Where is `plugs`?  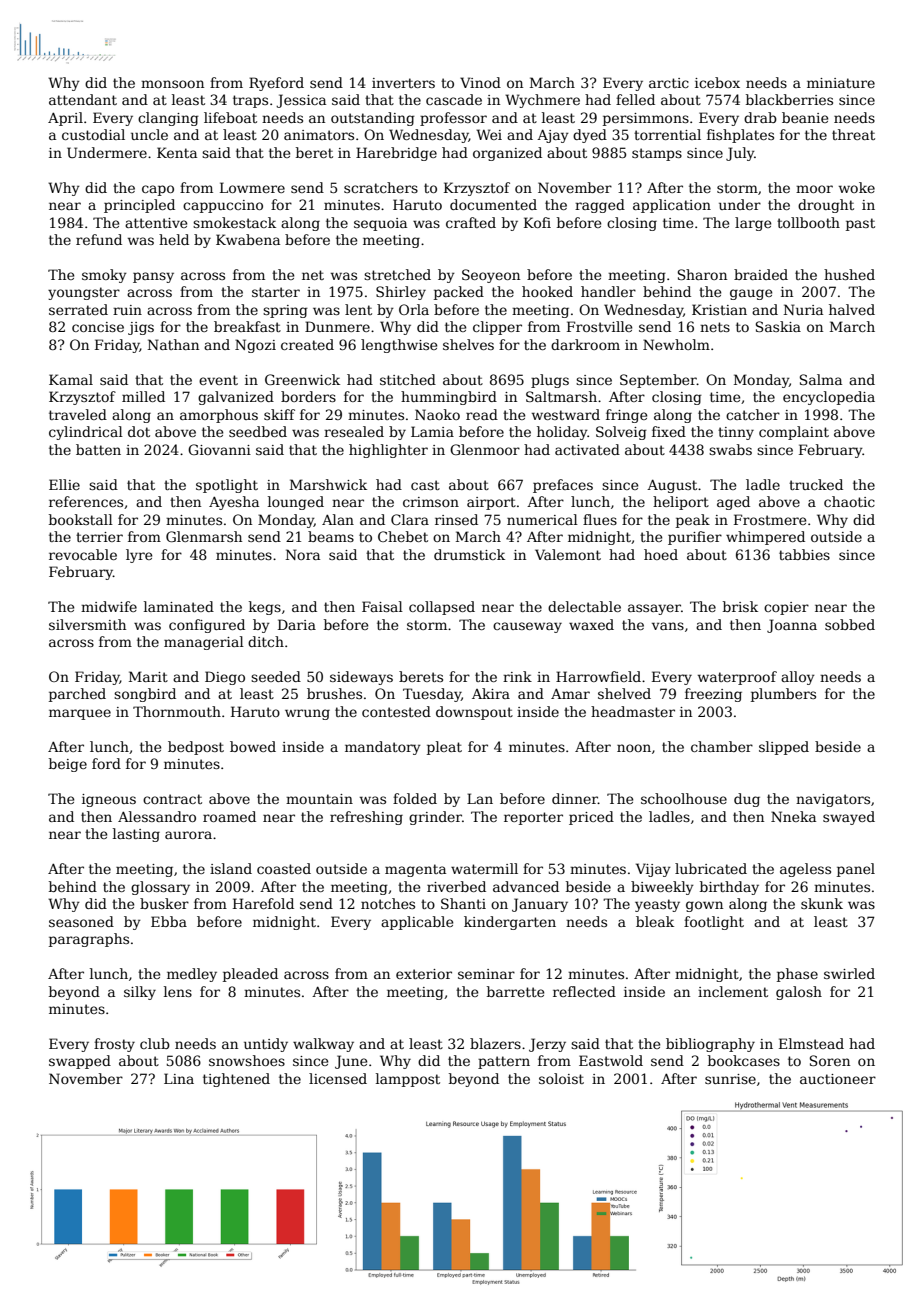 plugs is located at coordinates (550, 381).
